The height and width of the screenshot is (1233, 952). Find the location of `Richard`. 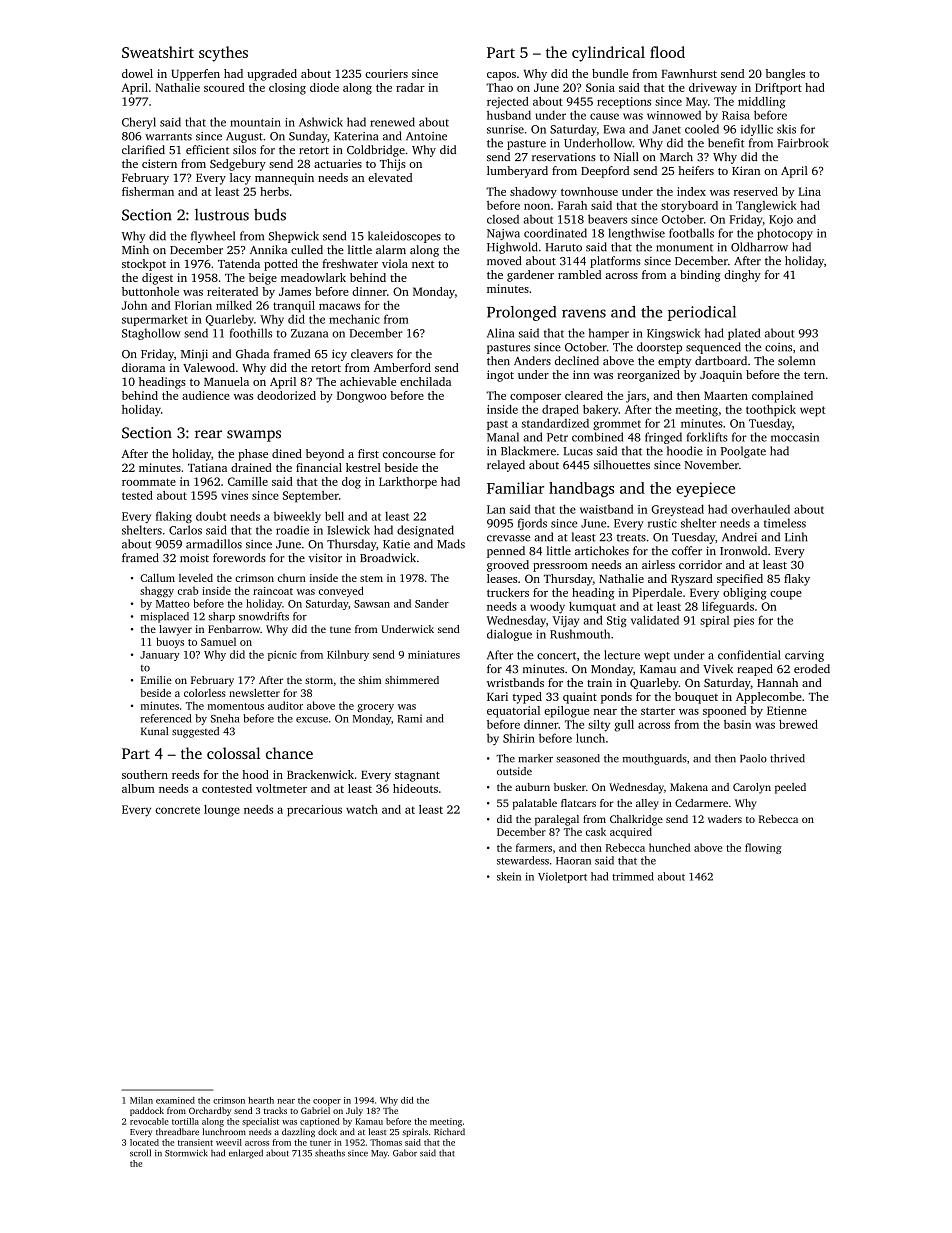

Richard is located at coordinates (449, 1131).
